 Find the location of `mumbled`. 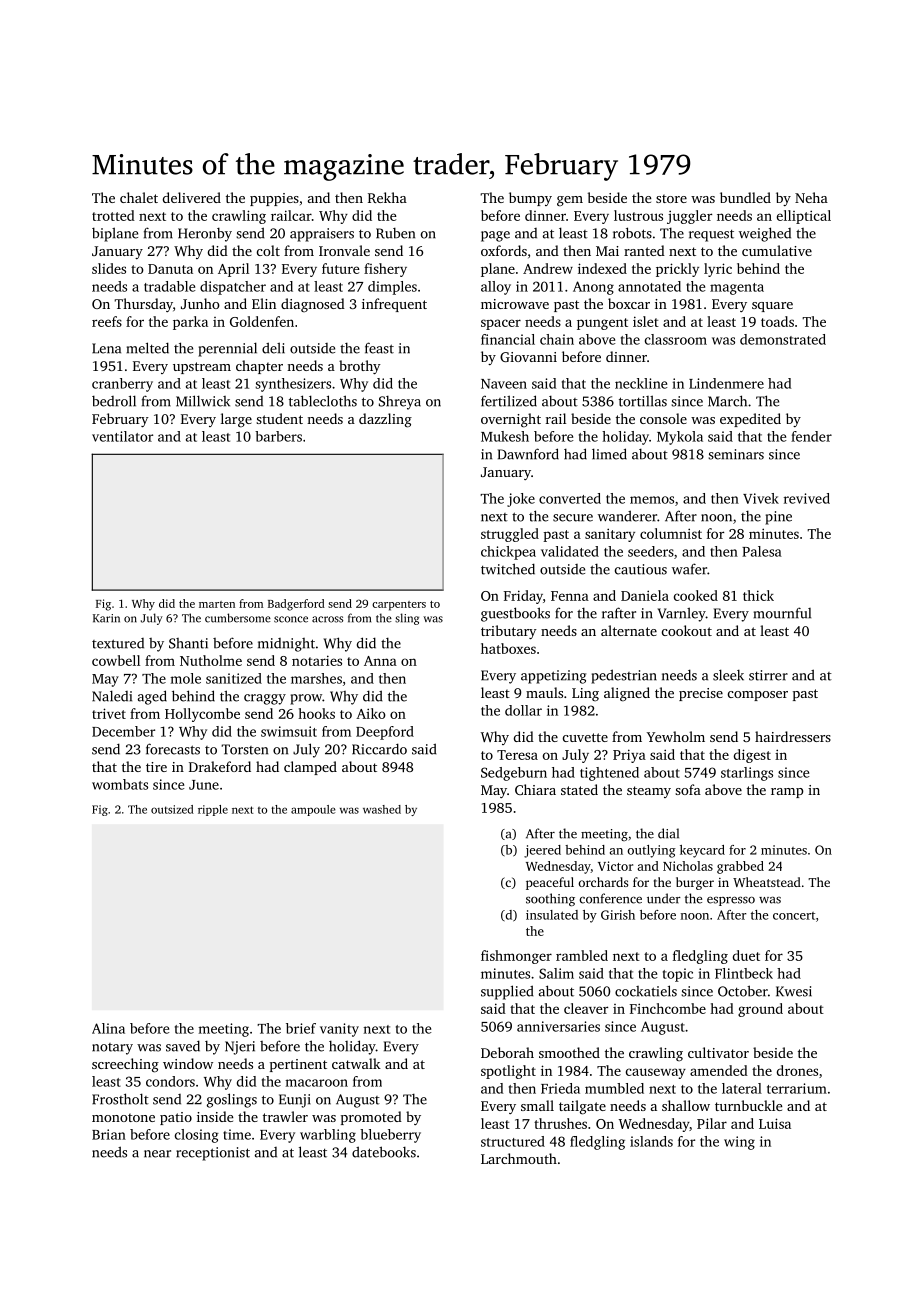

mumbled is located at coordinates (614, 1088).
